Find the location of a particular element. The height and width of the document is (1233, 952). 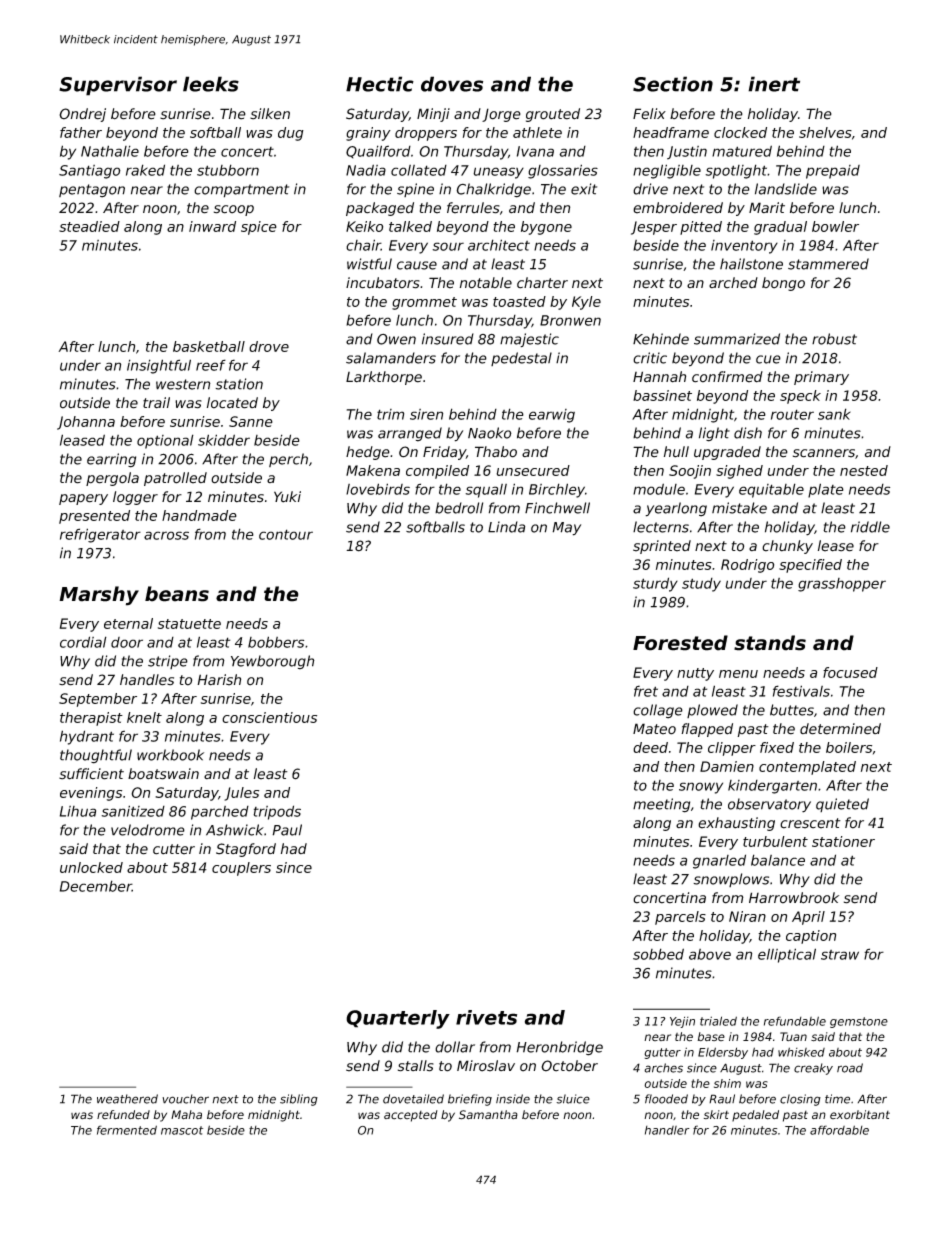

workbook is located at coordinates (170, 755).
